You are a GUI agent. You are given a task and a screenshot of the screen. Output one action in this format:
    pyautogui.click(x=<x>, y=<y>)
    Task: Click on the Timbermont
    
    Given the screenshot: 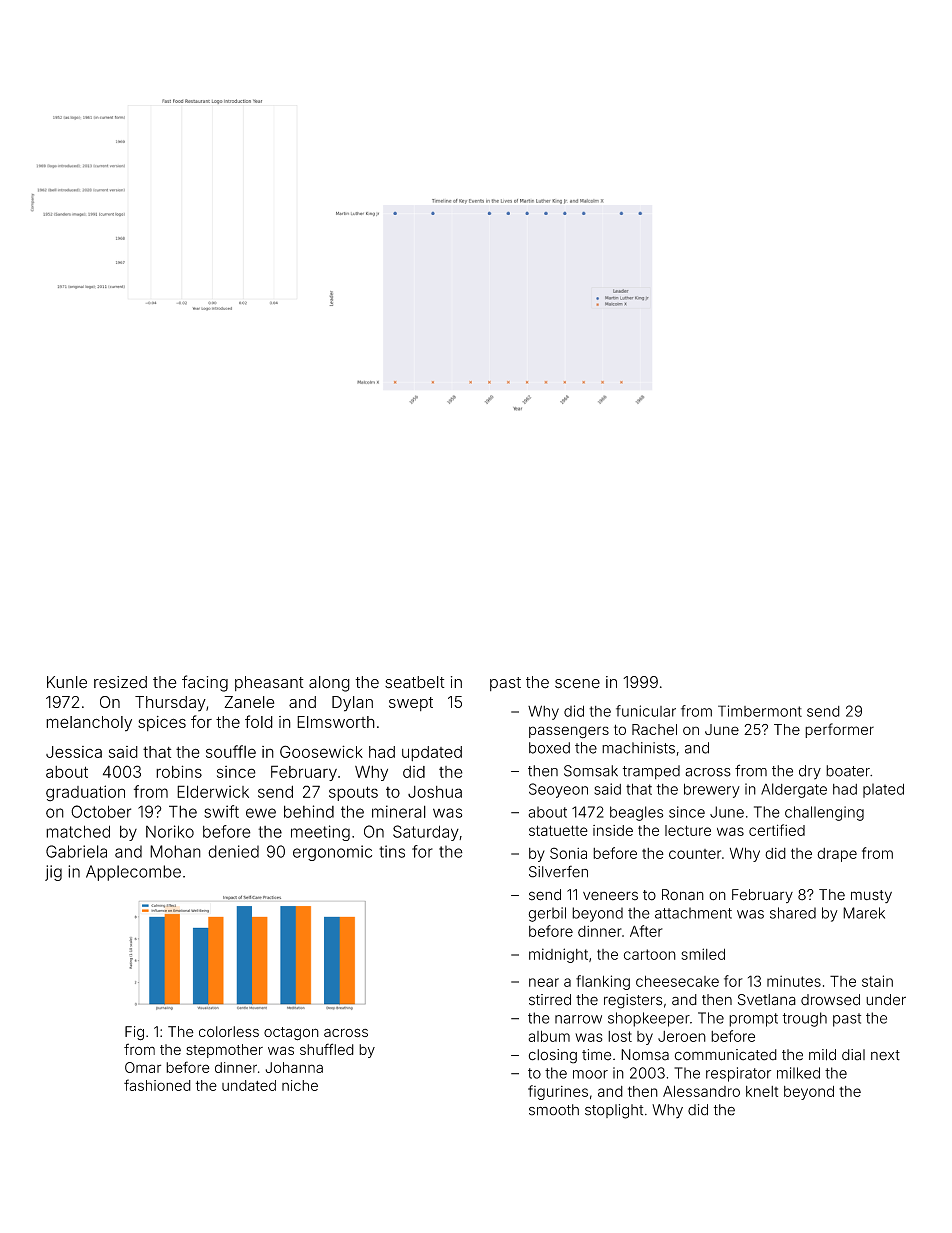 What is the action you would take?
    pyautogui.click(x=760, y=711)
